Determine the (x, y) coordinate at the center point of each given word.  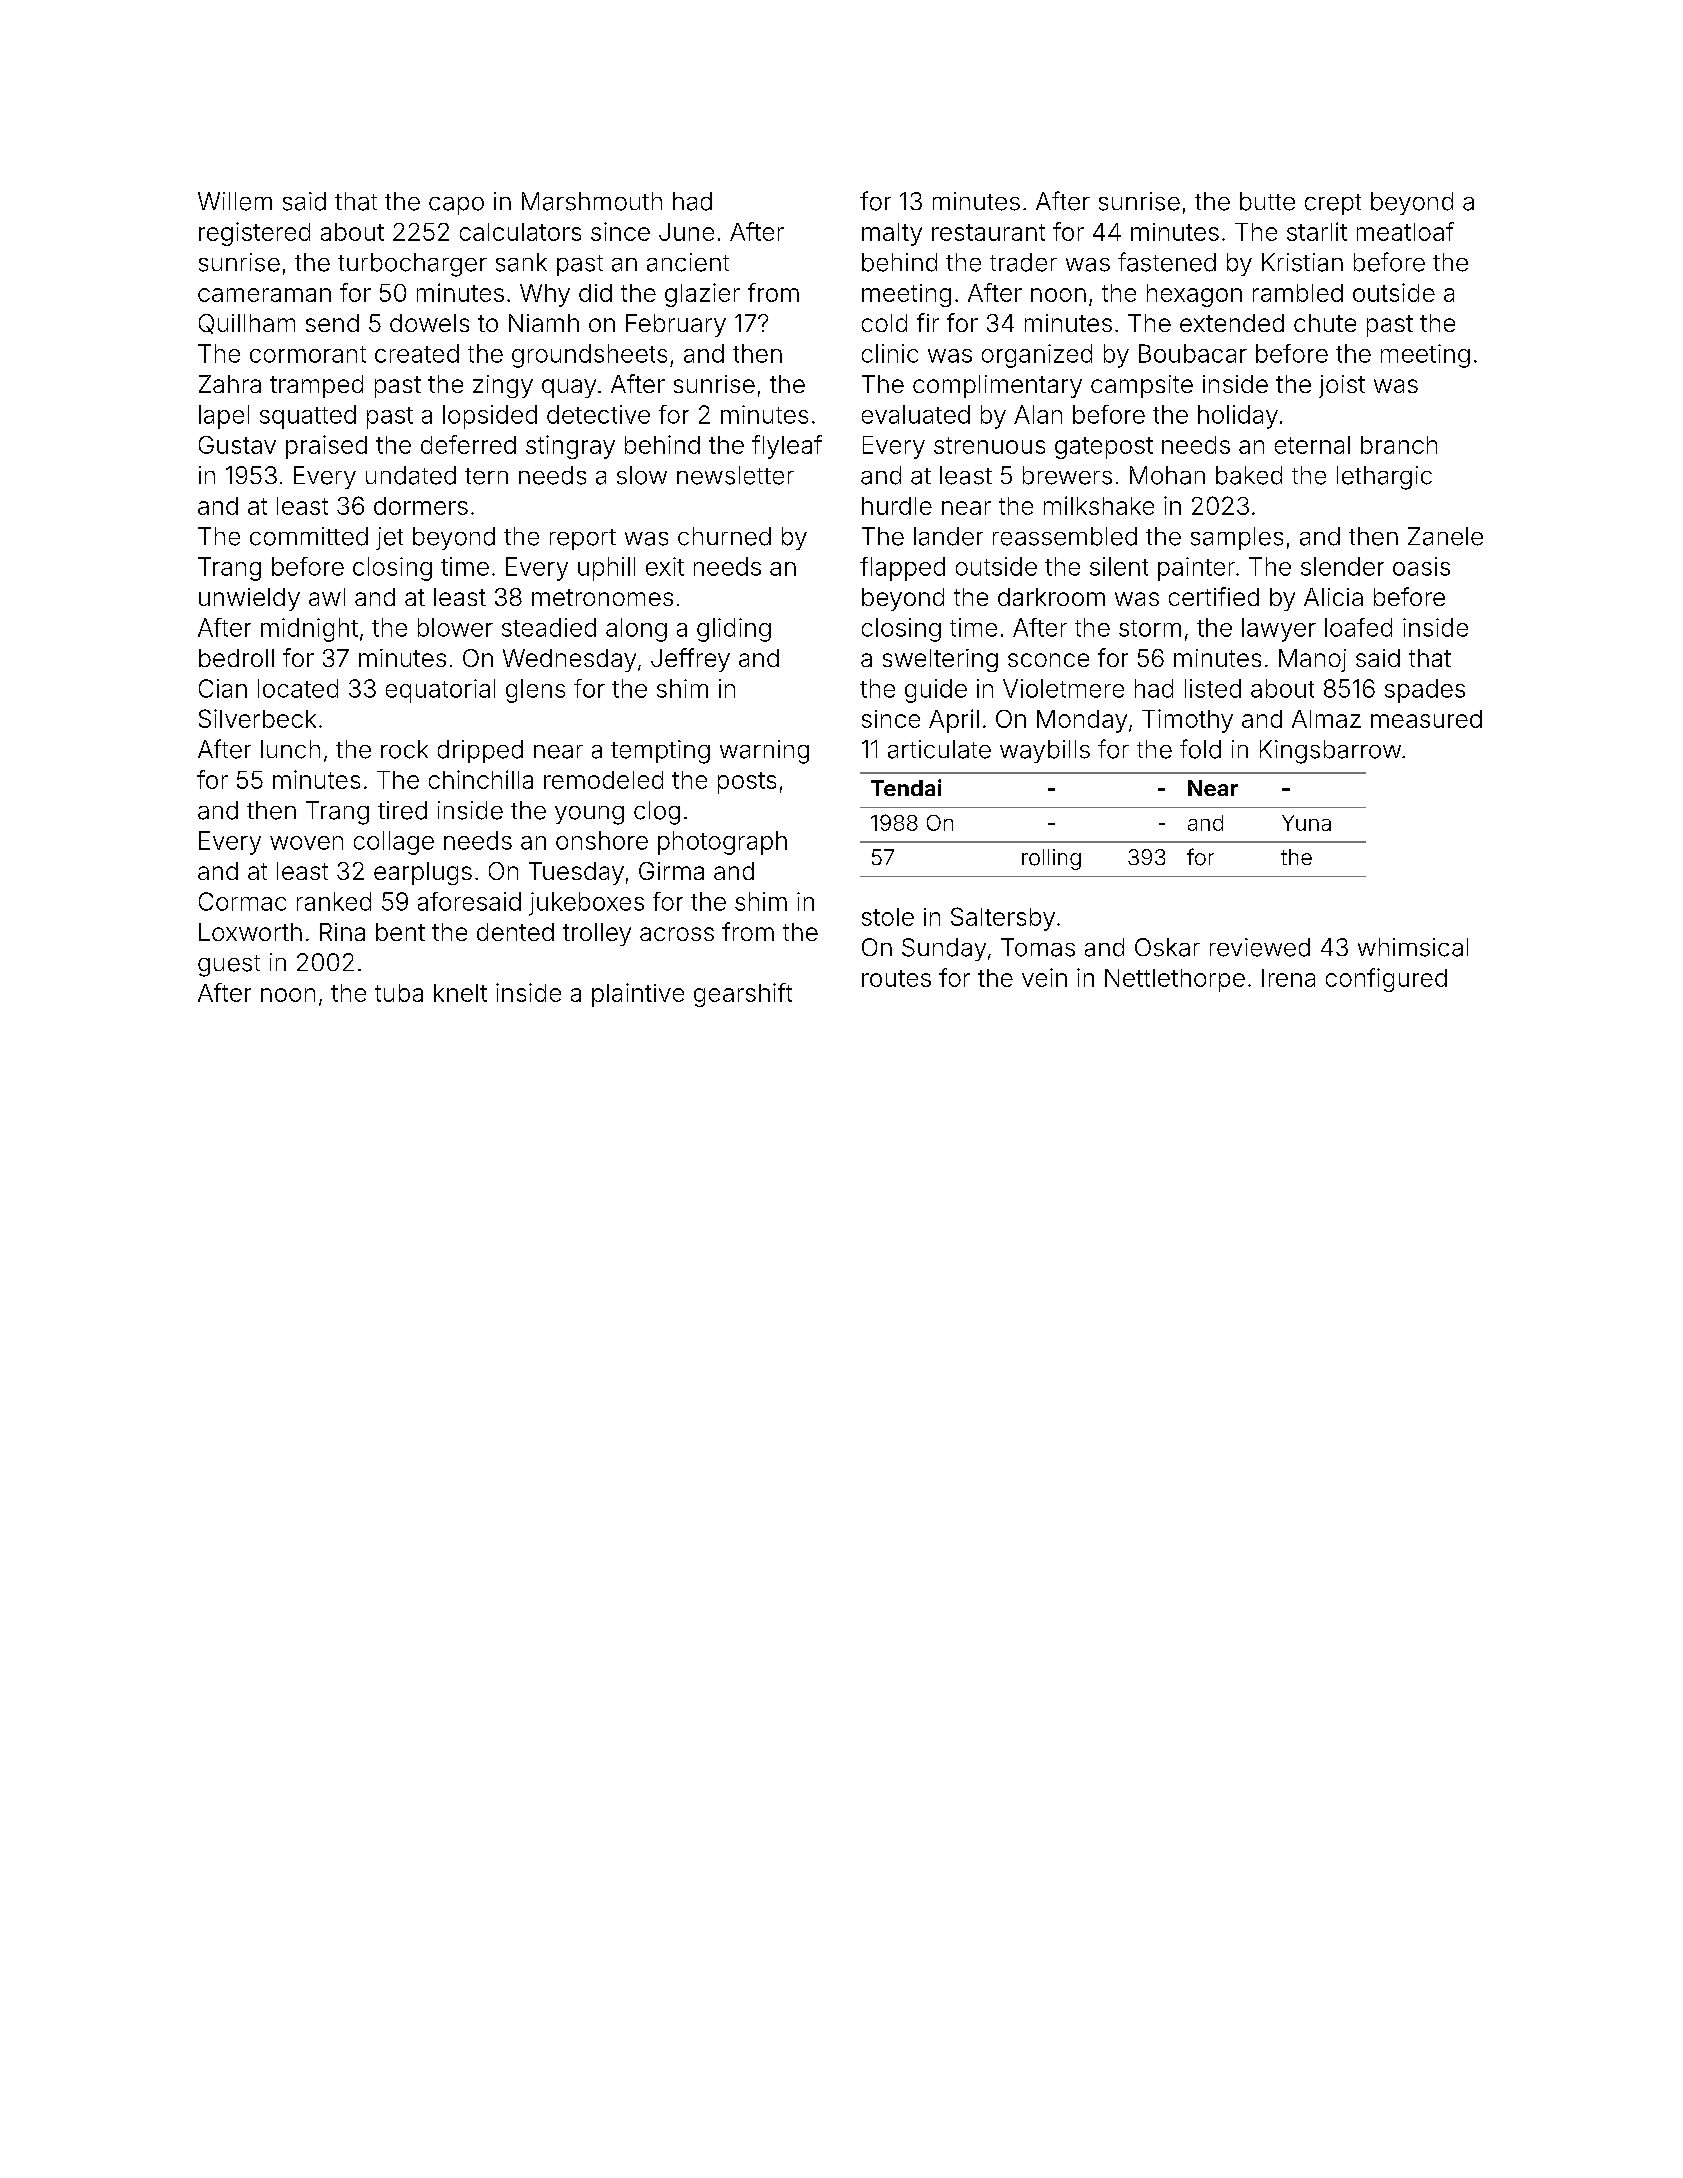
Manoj (1312, 660)
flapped (902, 569)
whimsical (1413, 947)
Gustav (237, 445)
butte (1267, 201)
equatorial (440, 691)
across (677, 934)
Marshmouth (592, 201)
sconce (1048, 660)
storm (1150, 628)
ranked (334, 901)
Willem (235, 201)
